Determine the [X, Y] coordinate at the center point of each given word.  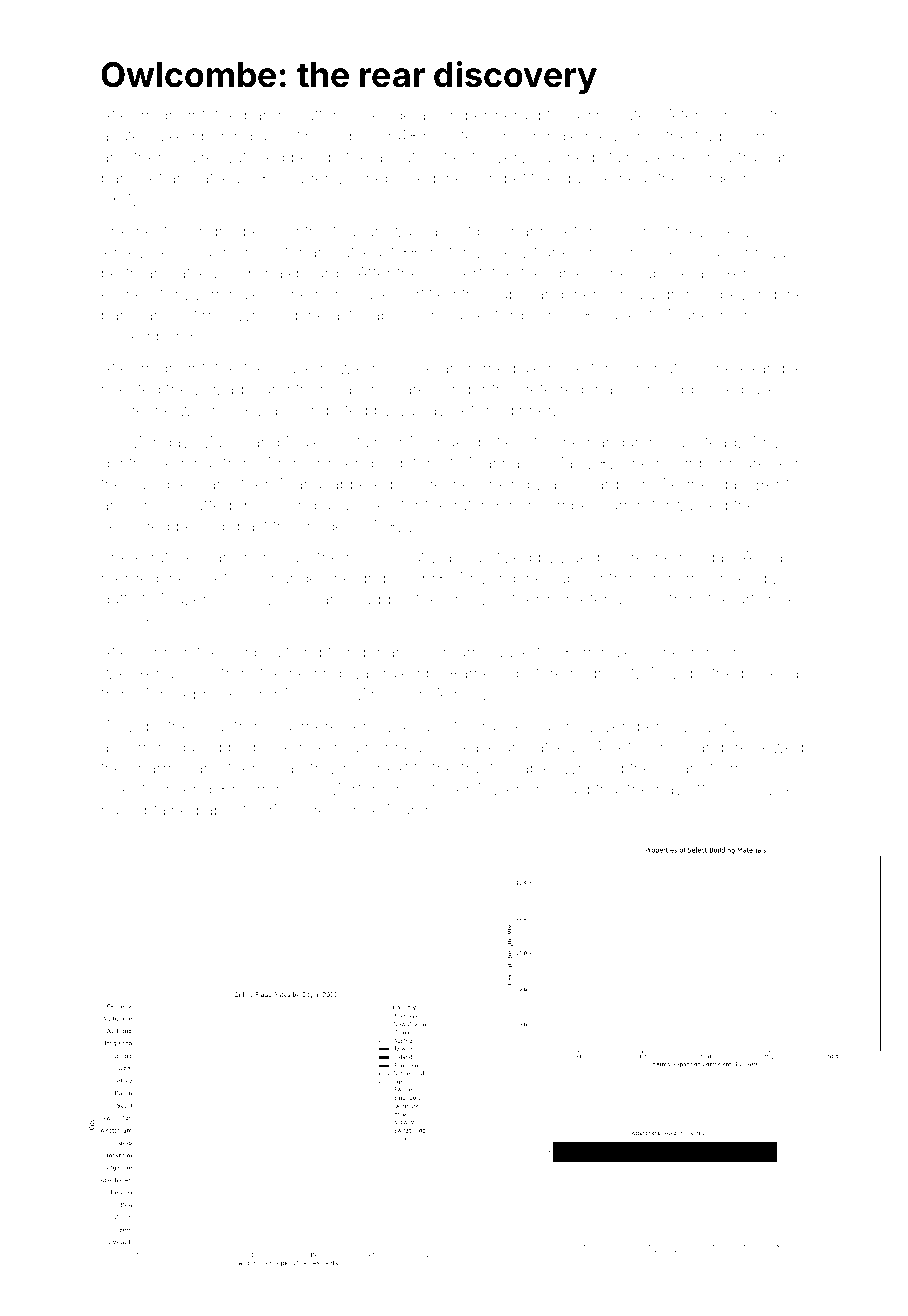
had [115, 810]
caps [508, 296]
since [361, 810]
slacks [620, 315]
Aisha [762, 557]
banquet [132, 179]
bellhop [204, 527]
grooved [475, 601]
